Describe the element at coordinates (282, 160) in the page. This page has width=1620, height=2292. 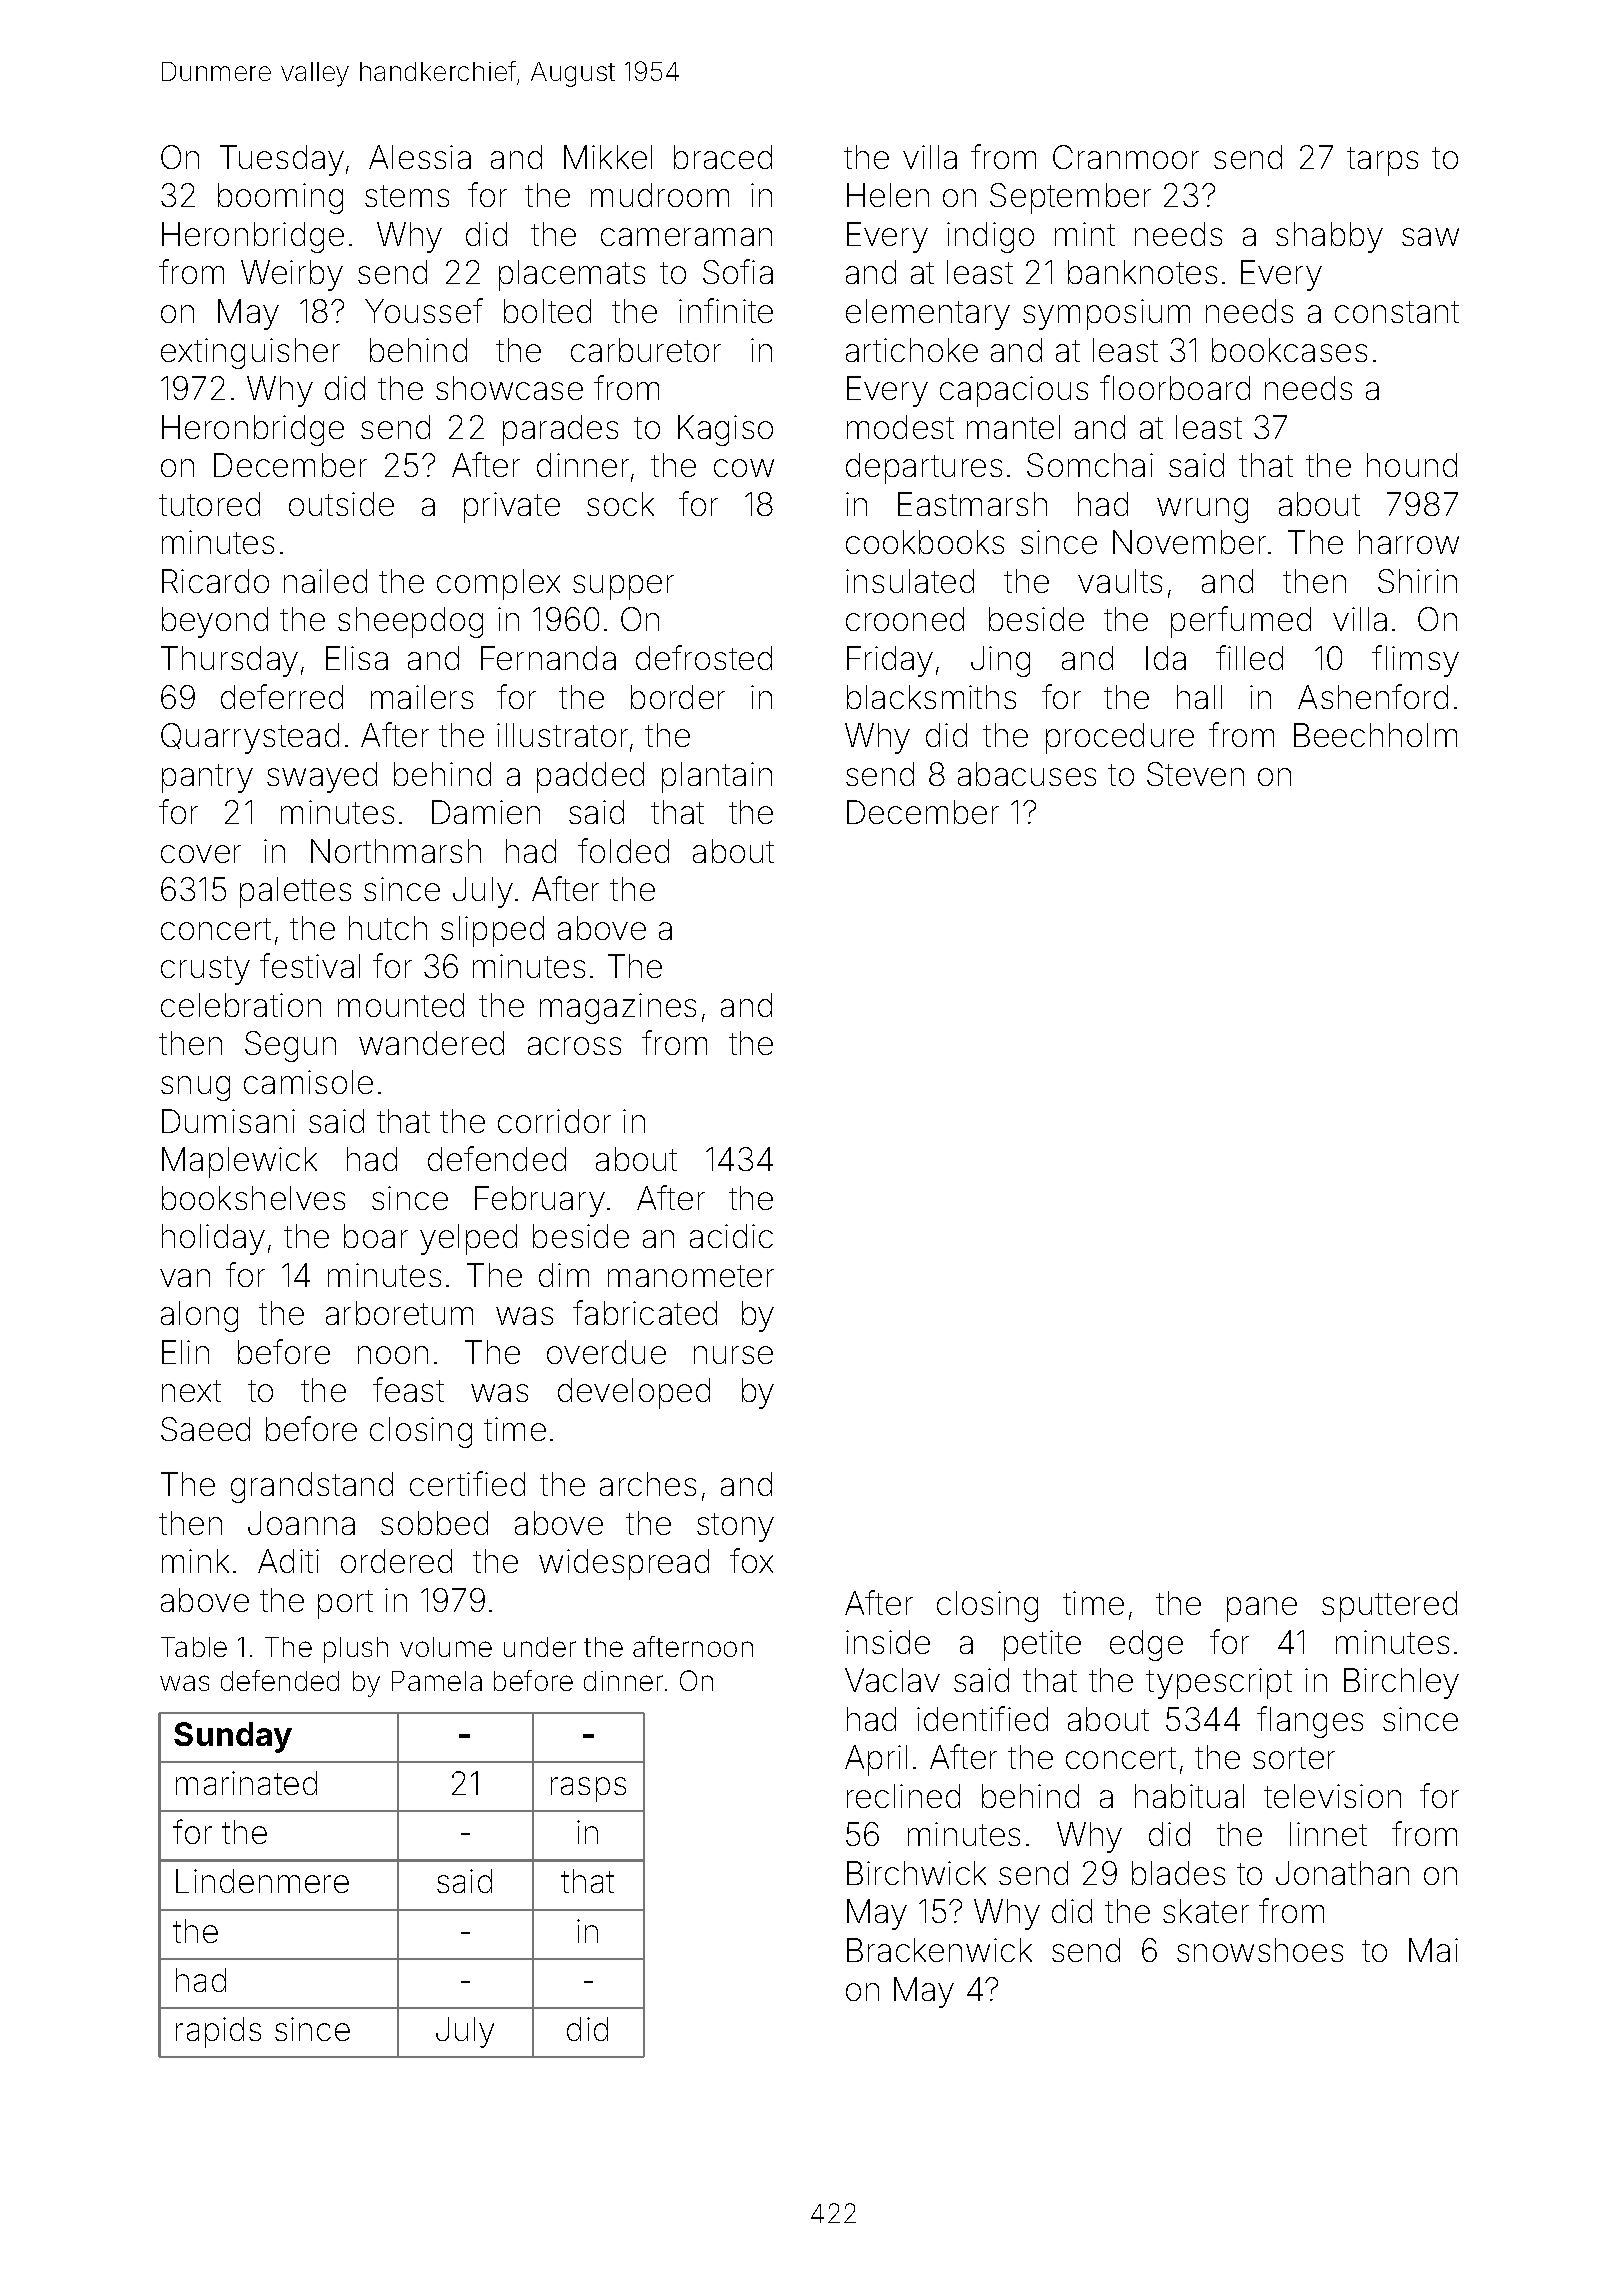
I see `Tuesday` at that location.
